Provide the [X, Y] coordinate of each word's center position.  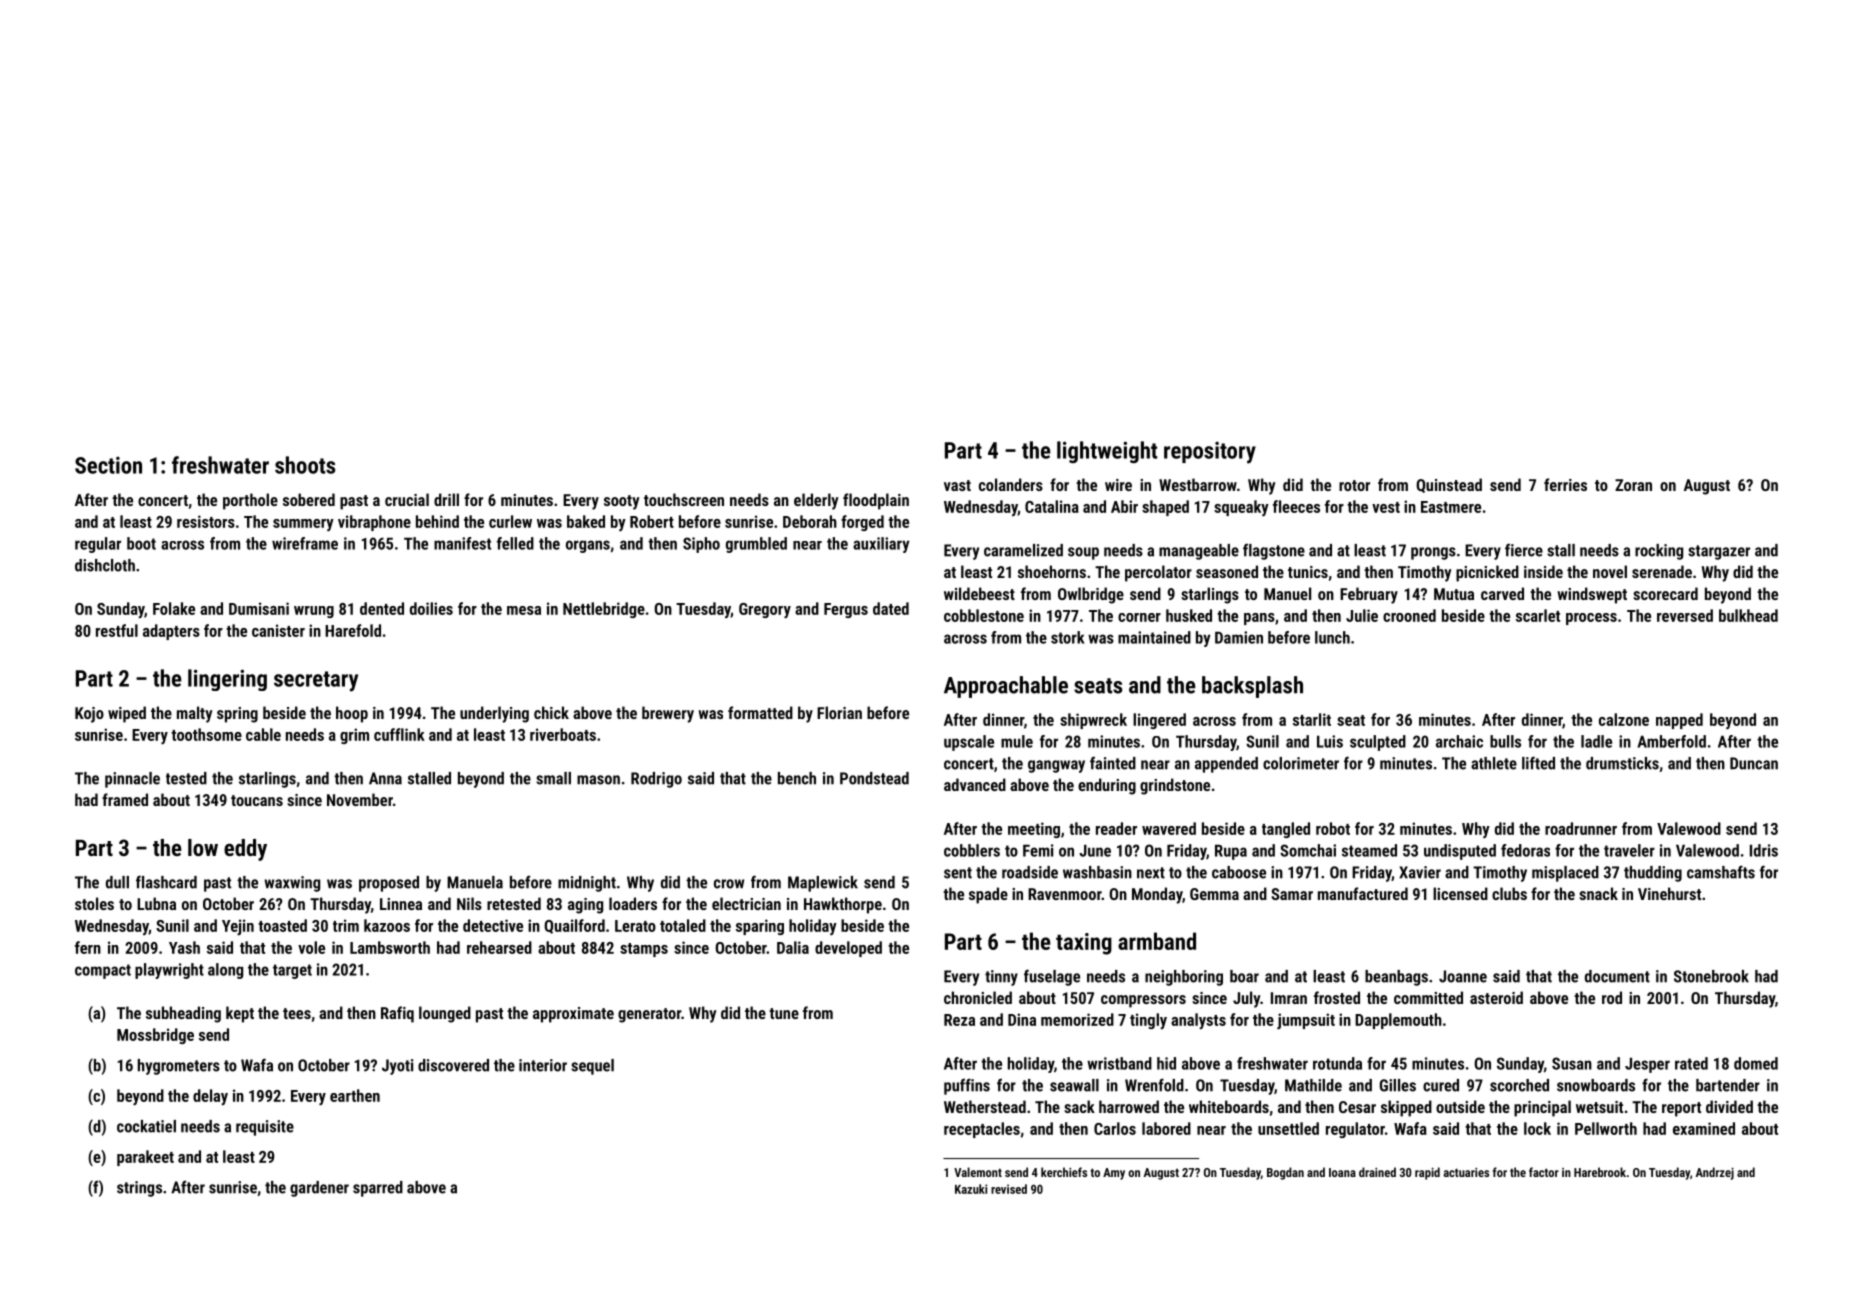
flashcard [166, 882]
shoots [305, 465]
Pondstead [874, 778]
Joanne [1463, 976]
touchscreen [684, 499]
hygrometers [179, 1067]
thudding [1653, 874]
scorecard [1665, 593]
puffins [967, 1086]
